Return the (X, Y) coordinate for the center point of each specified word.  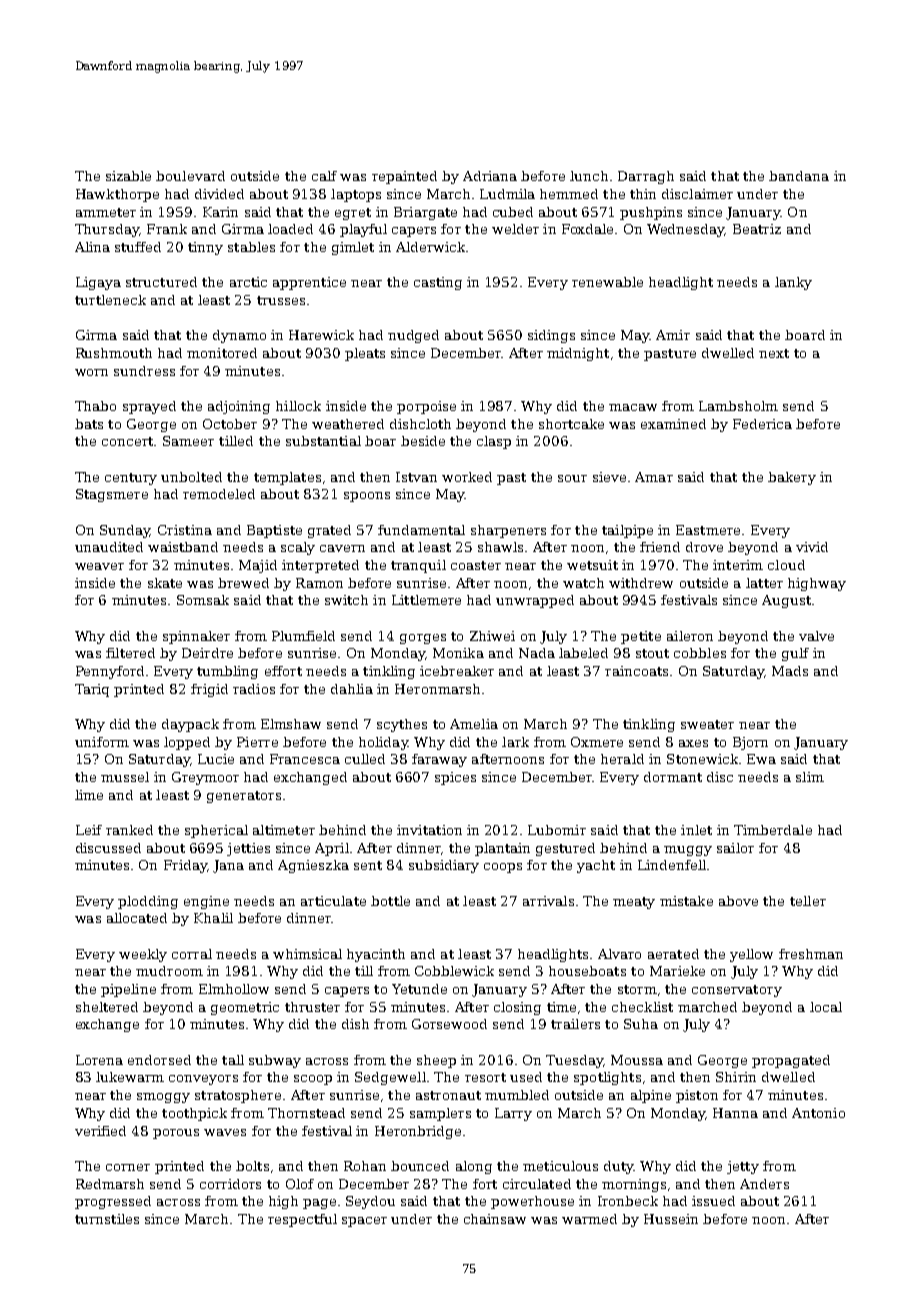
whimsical (307, 954)
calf (324, 176)
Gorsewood (449, 1024)
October (230, 424)
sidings (551, 336)
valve (816, 636)
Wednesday (685, 230)
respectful (302, 1220)
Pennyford (110, 672)
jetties (248, 849)
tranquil (418, 566)
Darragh (646, 177)
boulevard (190, 176)
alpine (651, 1096)
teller (808, 901)
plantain (502, 849)
